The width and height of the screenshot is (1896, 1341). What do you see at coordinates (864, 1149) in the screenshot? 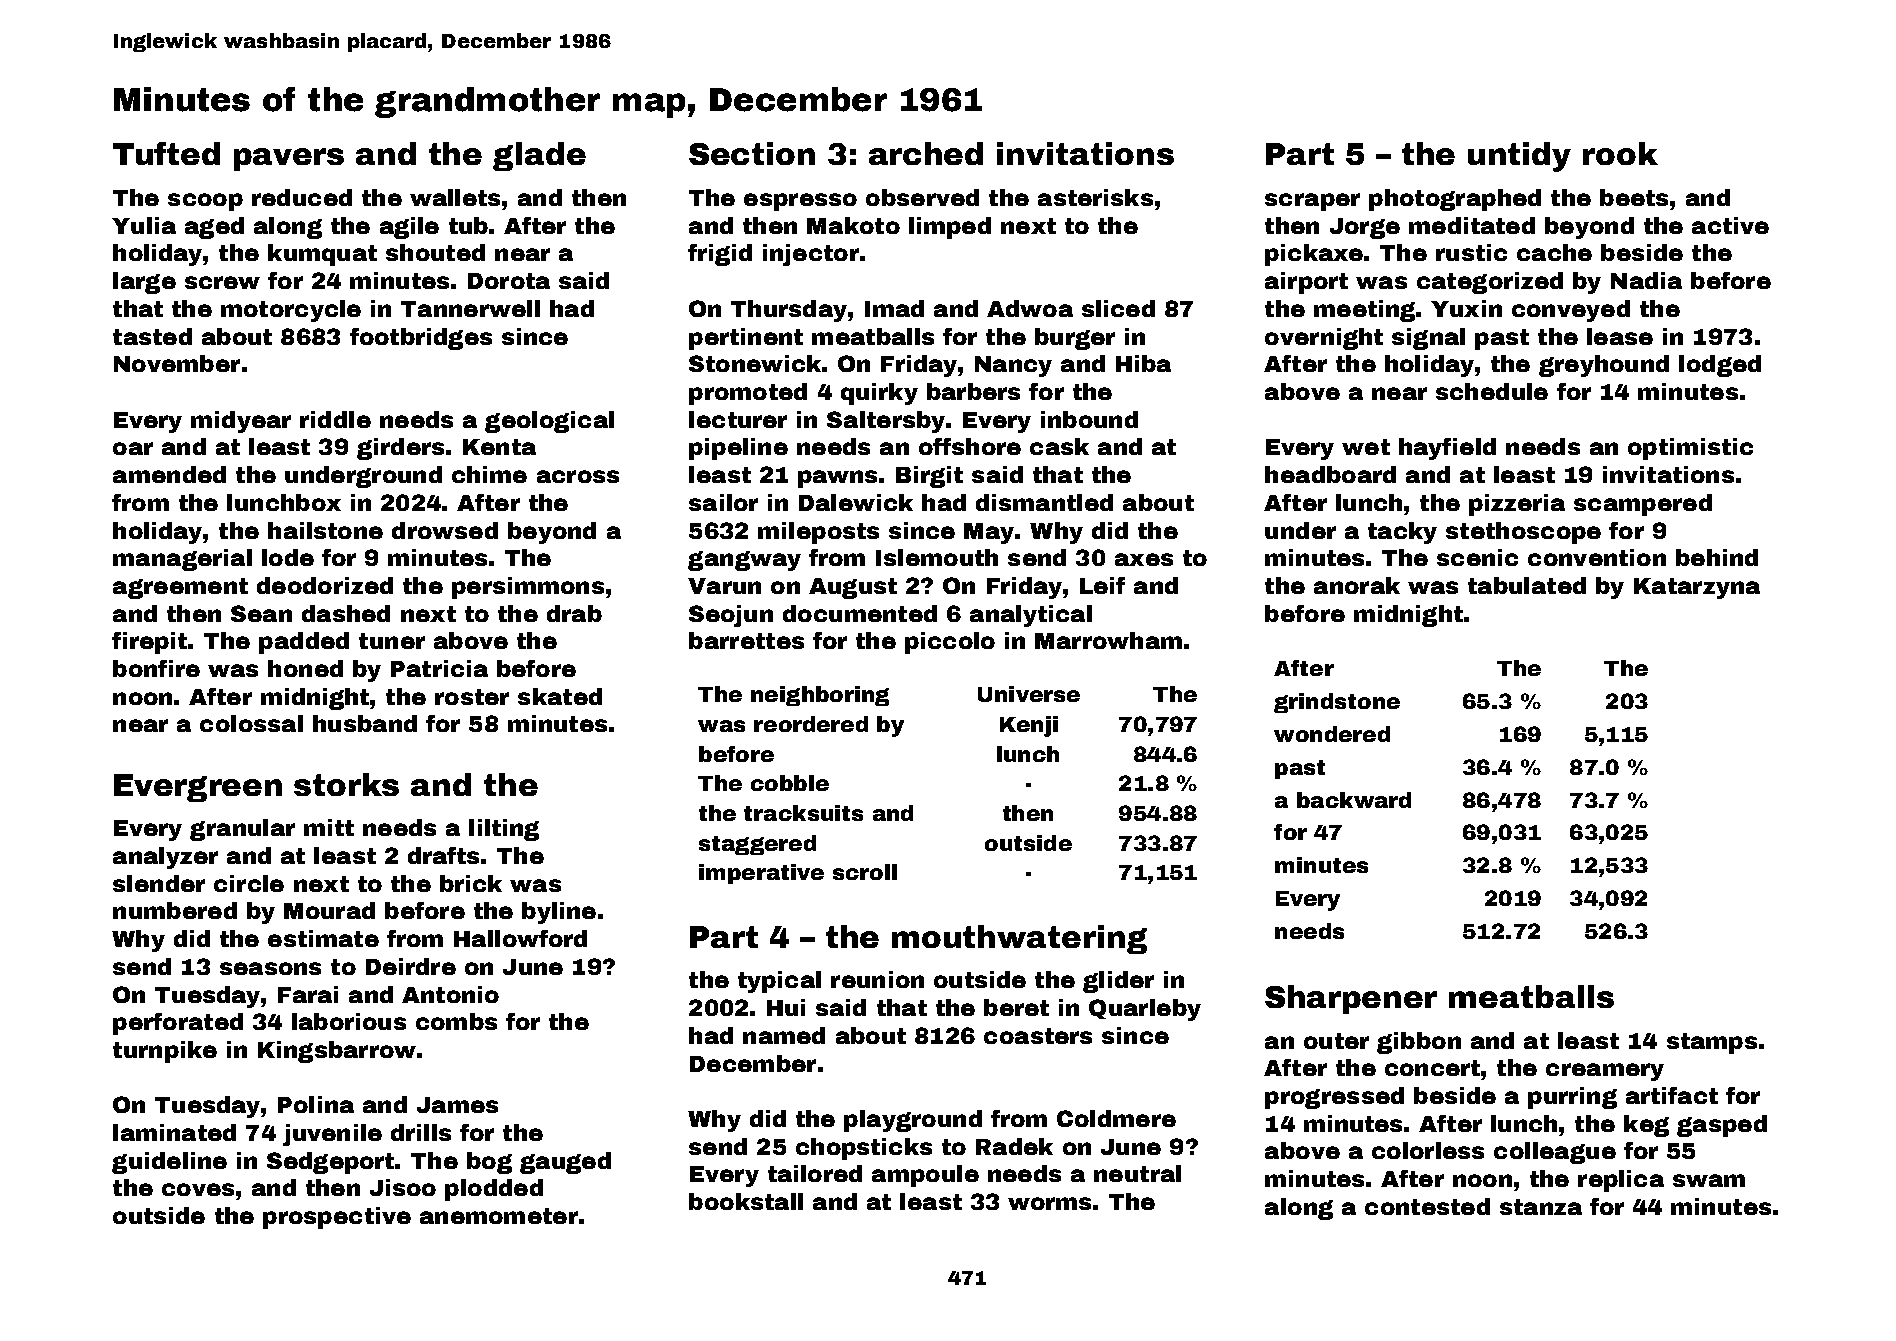
I see `chopsticks` at bounding box center [864, 1149].
